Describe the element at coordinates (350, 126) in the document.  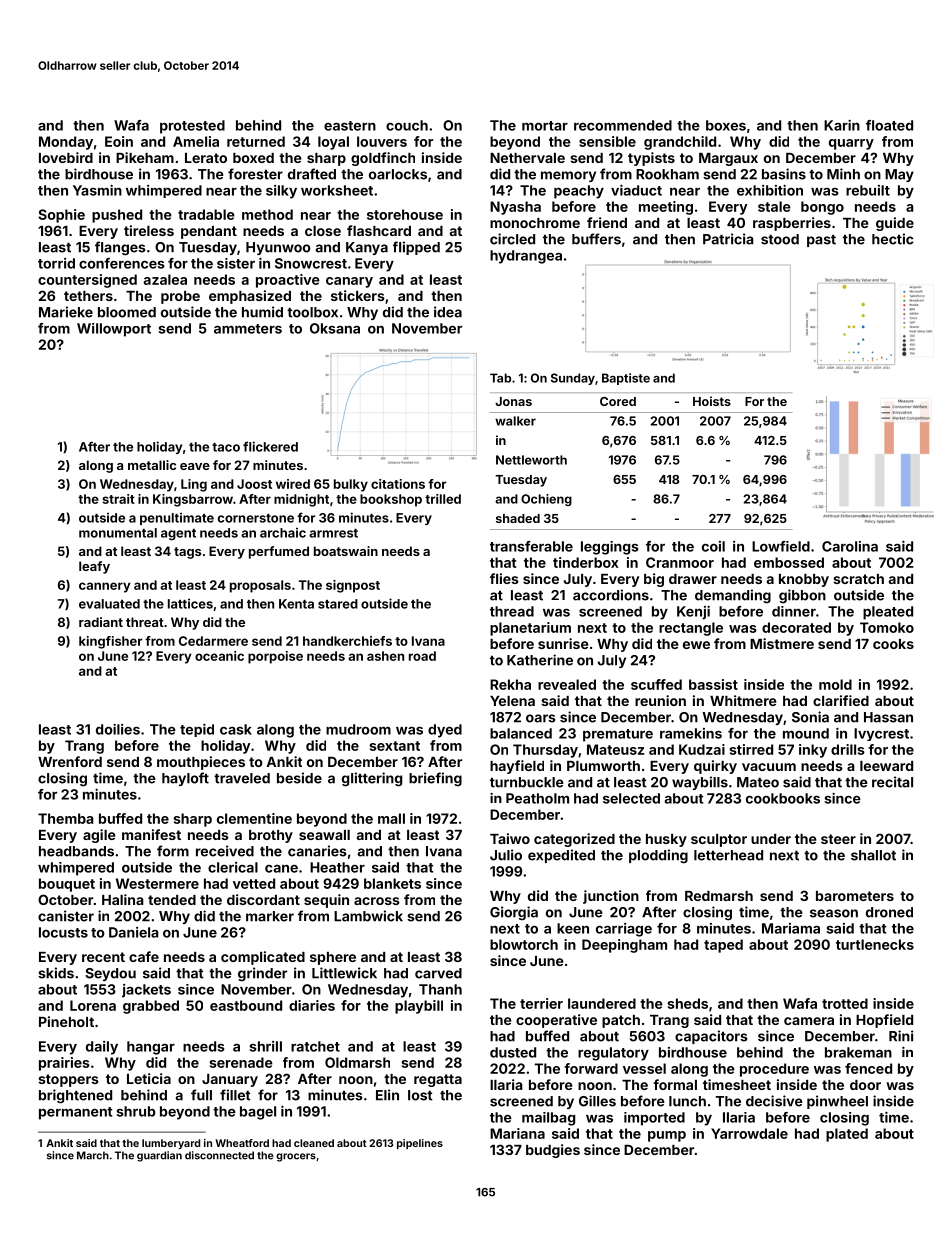
I see `eastern` at that location.
